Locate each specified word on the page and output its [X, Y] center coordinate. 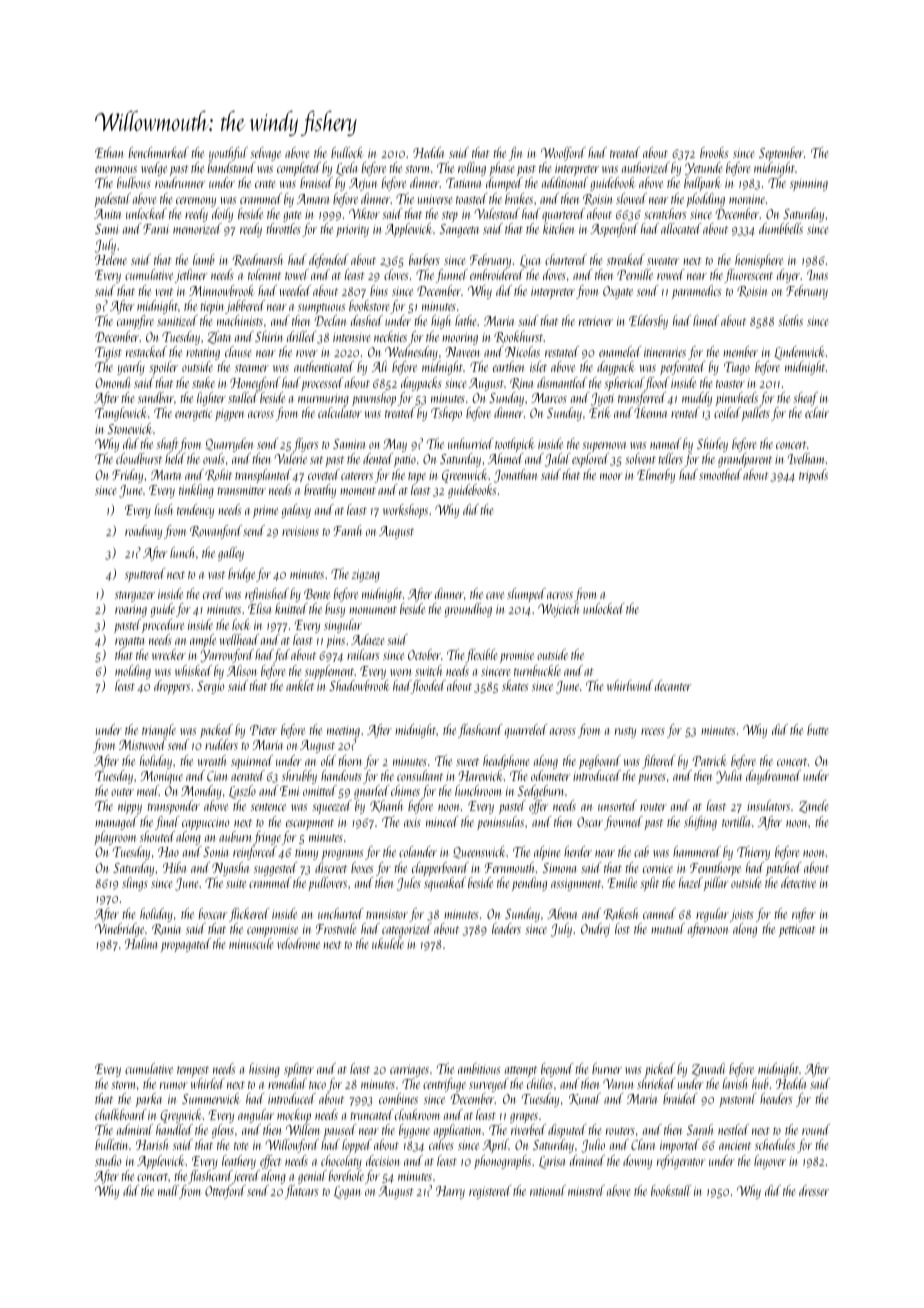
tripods [813, 476]
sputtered [145, 575]
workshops [405, 511]
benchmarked [158, 152]
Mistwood [142, 744]
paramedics [697, 292]
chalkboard [120, 1114]
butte [818, 729]
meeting [343, 732]
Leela [346, 169]
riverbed [528, 1129]
